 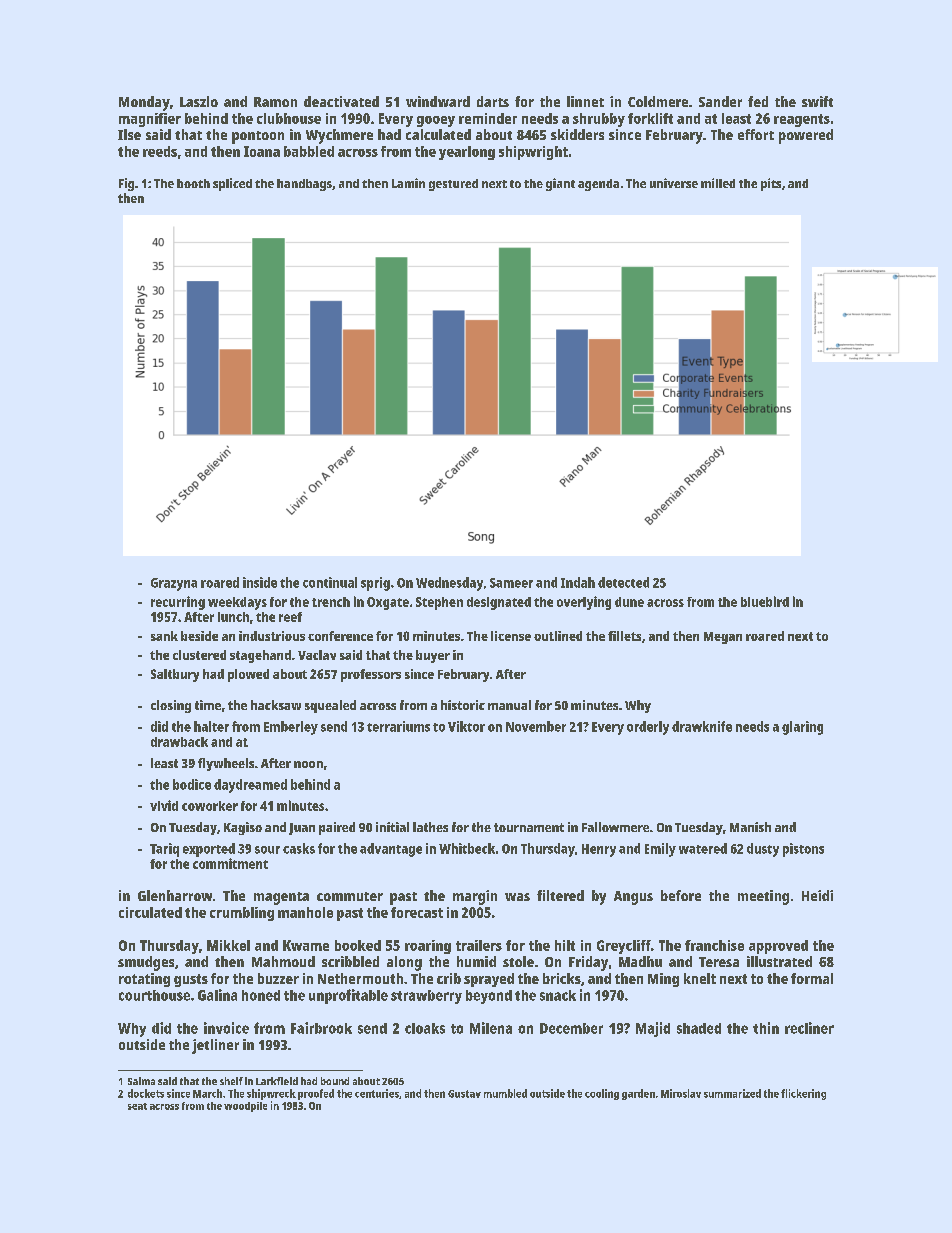 What do you see at coordinates (765, 601) in the screenshot?
I see `bluebird` at bounding box center [765, 601].
